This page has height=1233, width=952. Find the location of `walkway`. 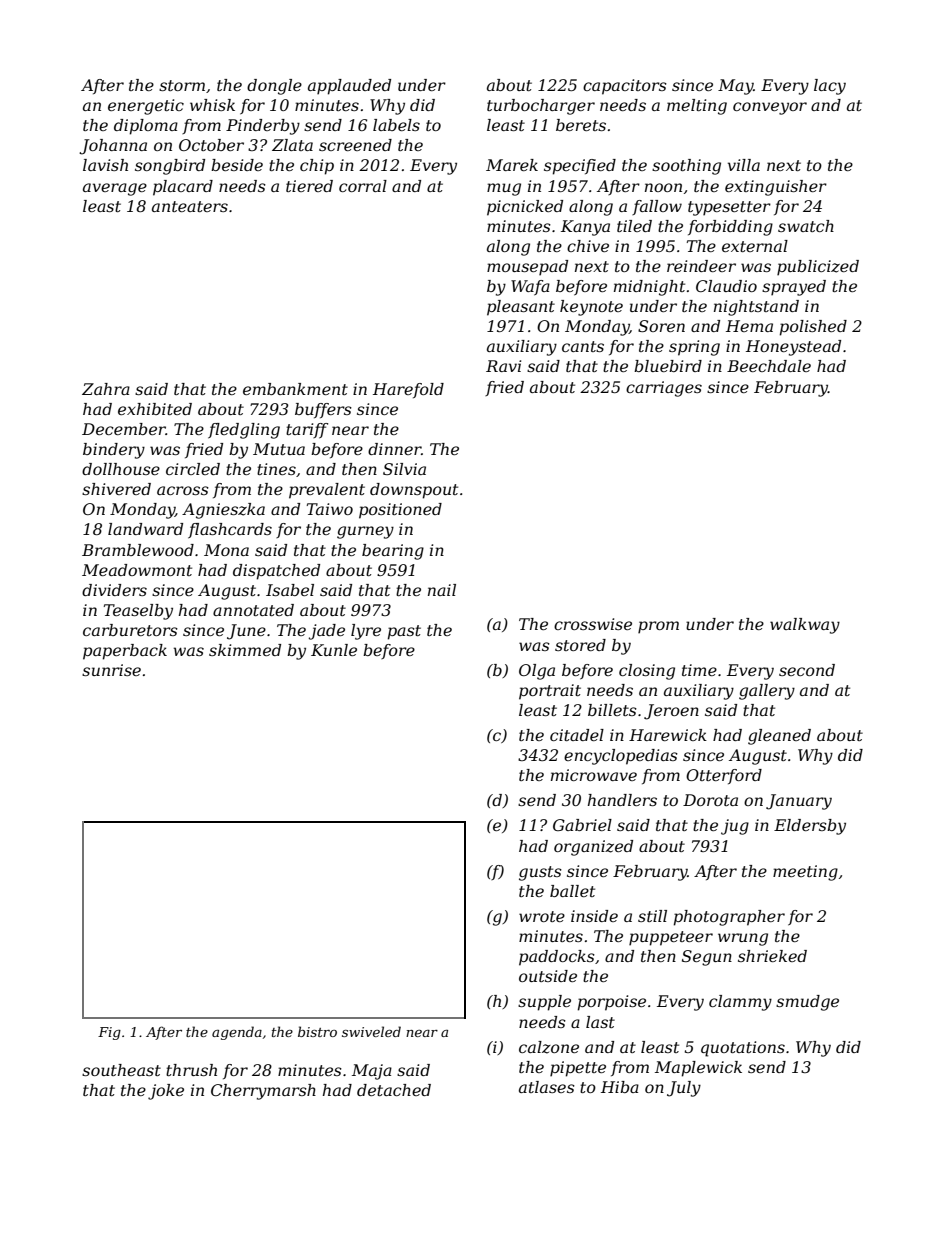

walkway is located at coordinates (805, 626).
